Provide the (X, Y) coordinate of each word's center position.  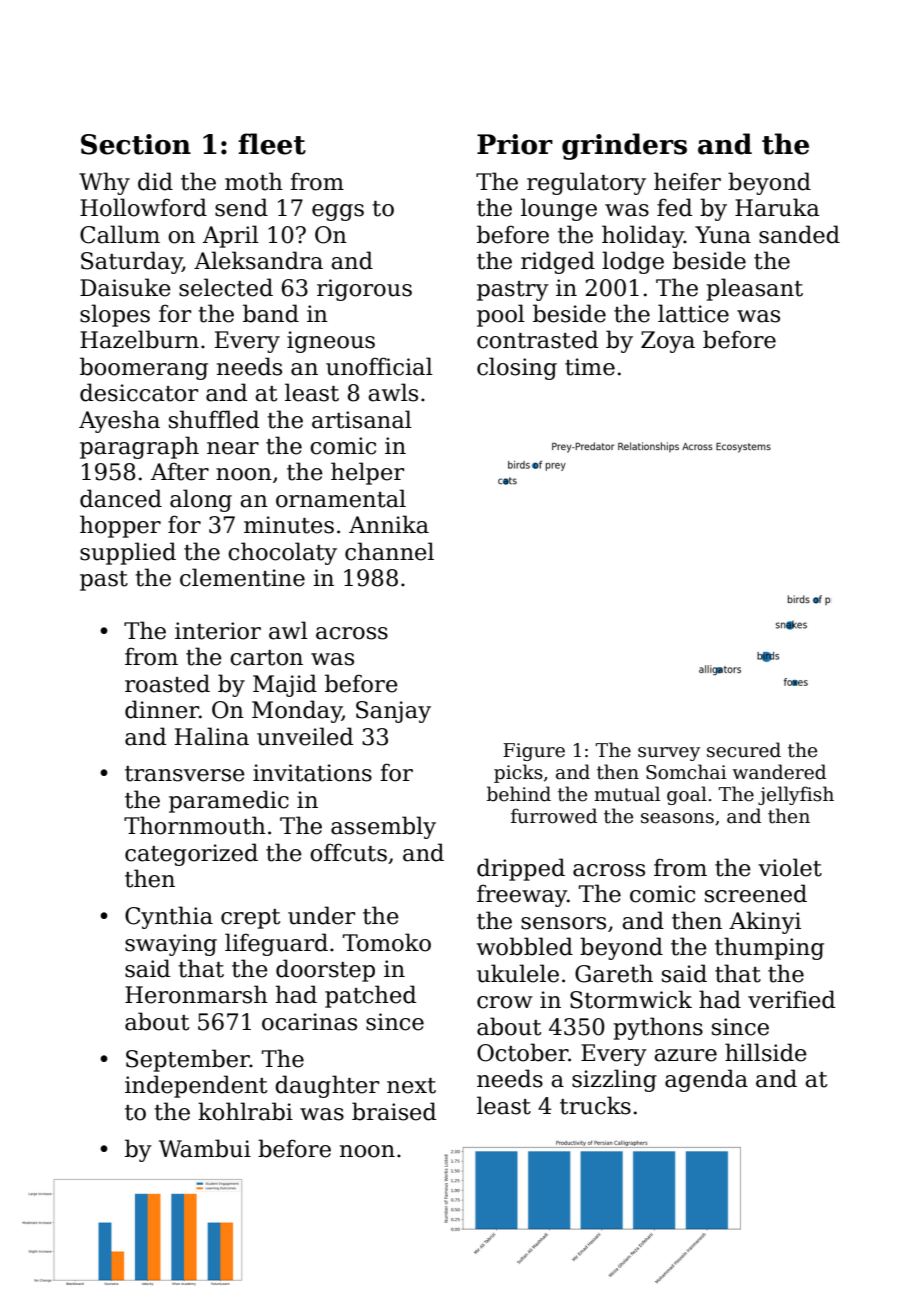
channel (389, 551)
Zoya (668, 342)
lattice (693, 313)
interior (218, 631)
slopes (115, 315)
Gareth (614, 973)
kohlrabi (245, 1111)
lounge (559, 209)
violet (790, 867)
